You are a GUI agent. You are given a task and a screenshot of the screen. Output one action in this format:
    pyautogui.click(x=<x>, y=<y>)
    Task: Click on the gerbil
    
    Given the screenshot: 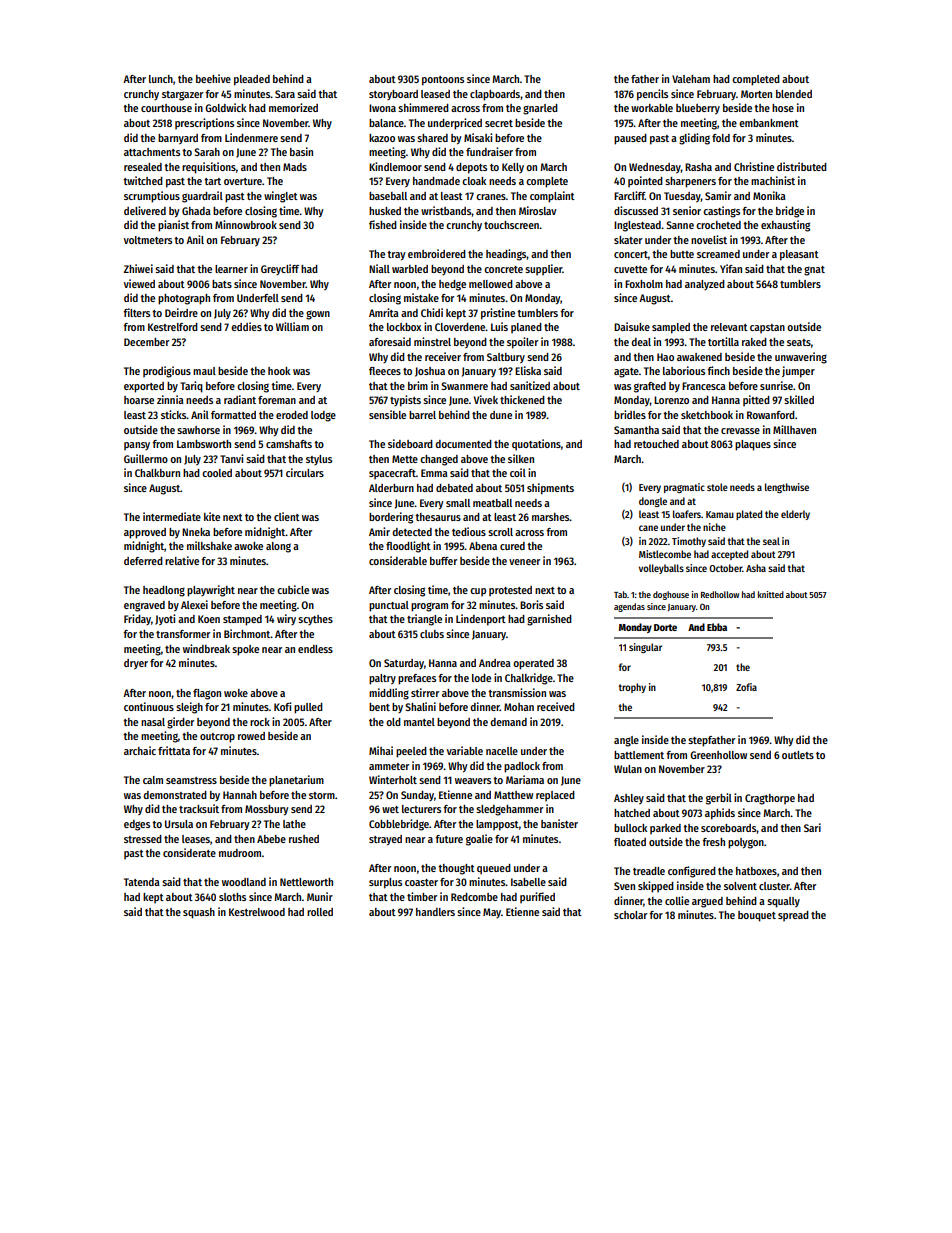 What is the action you would take?
    pyautogui.click(x=719, y=799)
